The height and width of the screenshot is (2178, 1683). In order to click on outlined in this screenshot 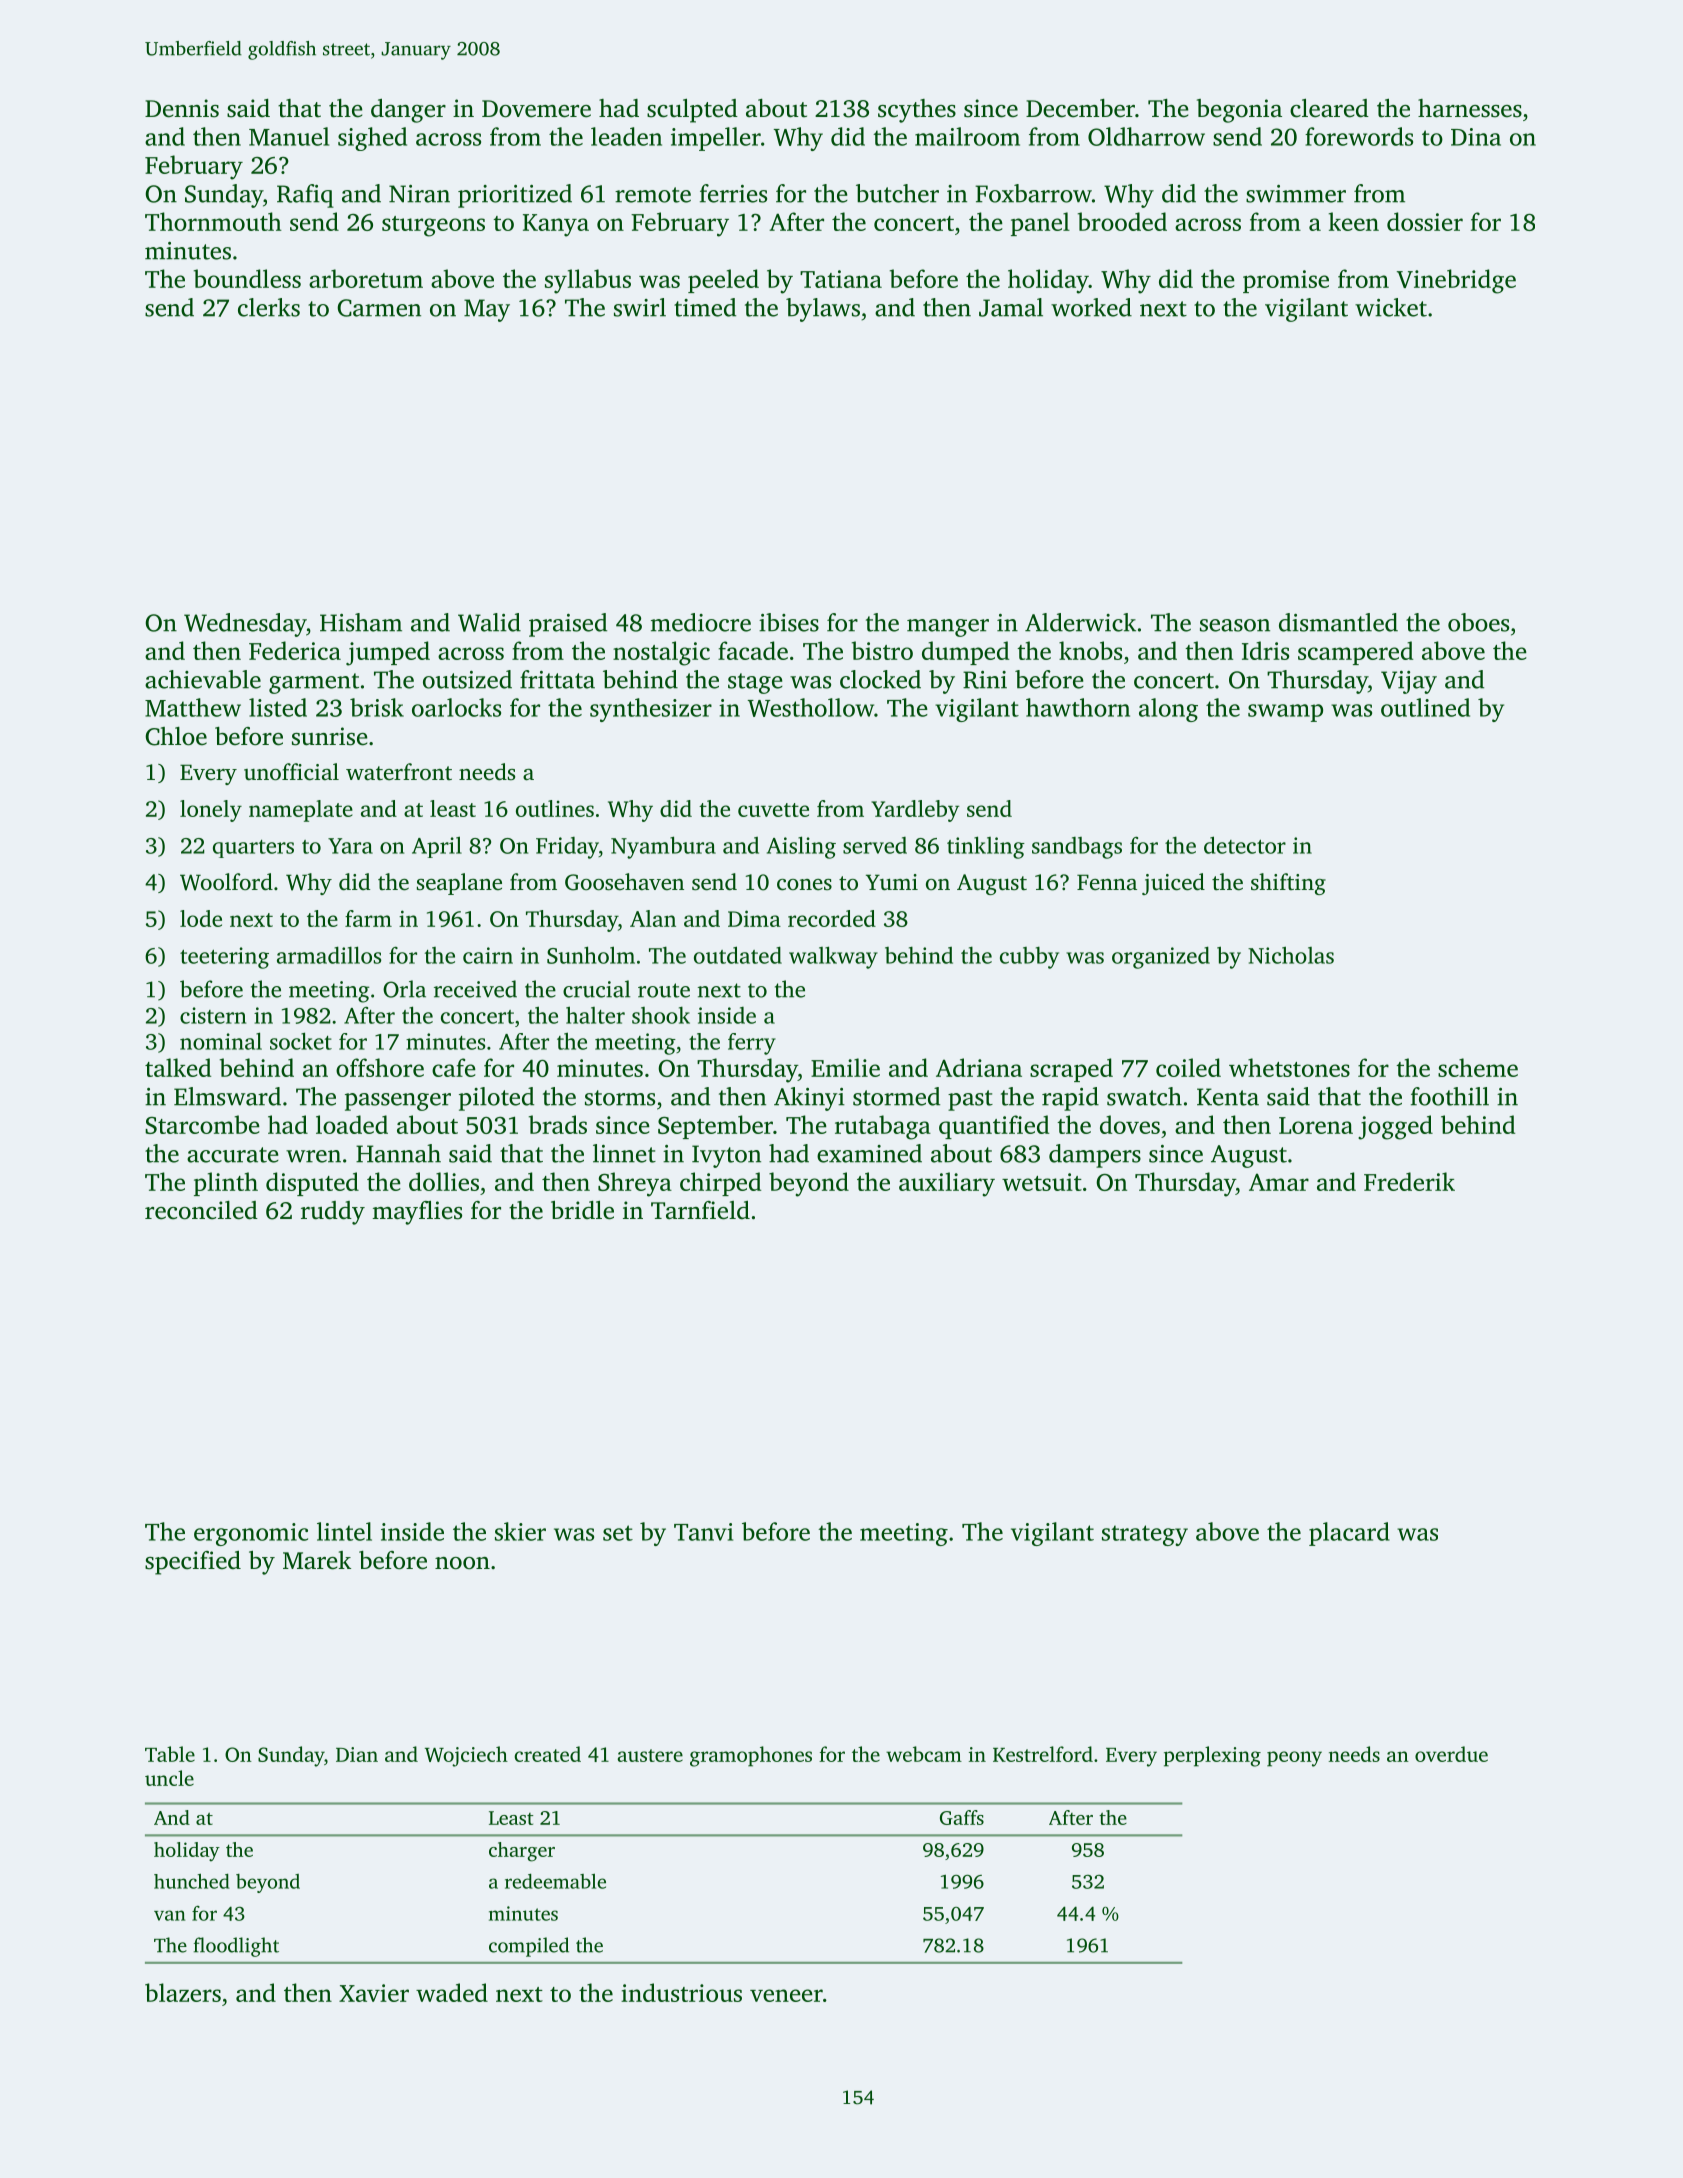, I will do `click(1425, 707)`.
